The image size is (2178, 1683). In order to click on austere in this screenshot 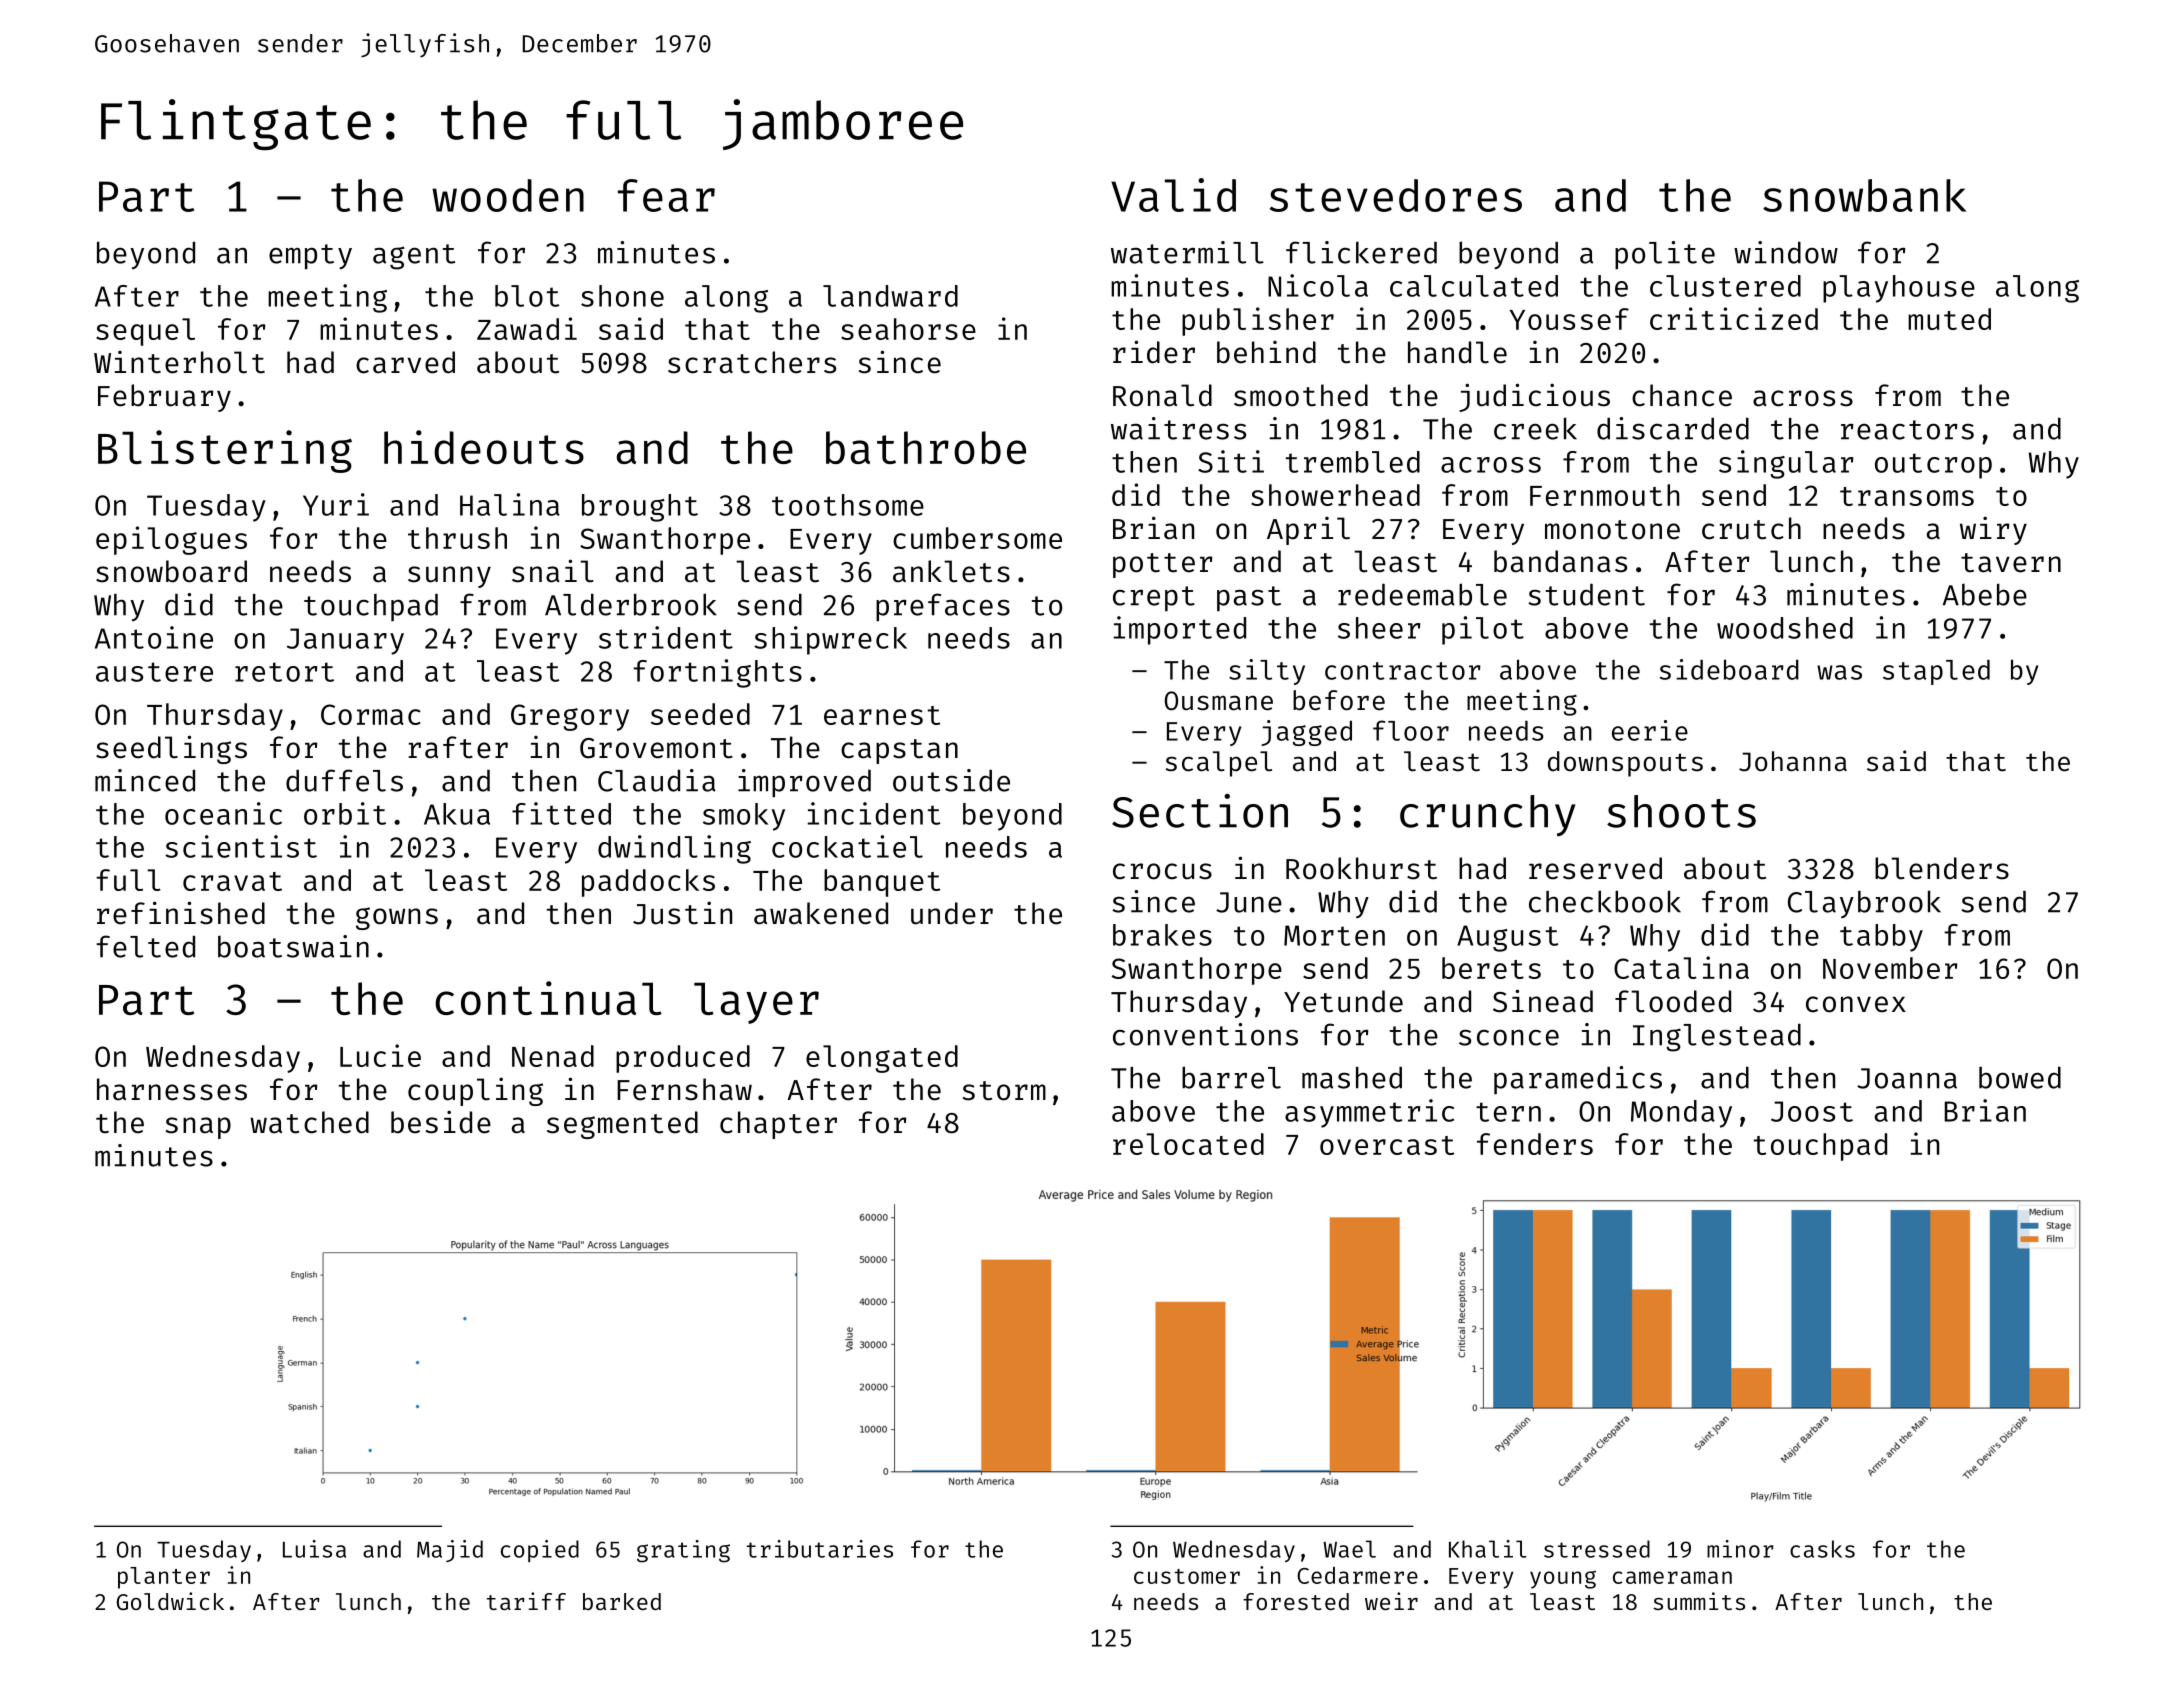, I will do `click(154, 672)`.
